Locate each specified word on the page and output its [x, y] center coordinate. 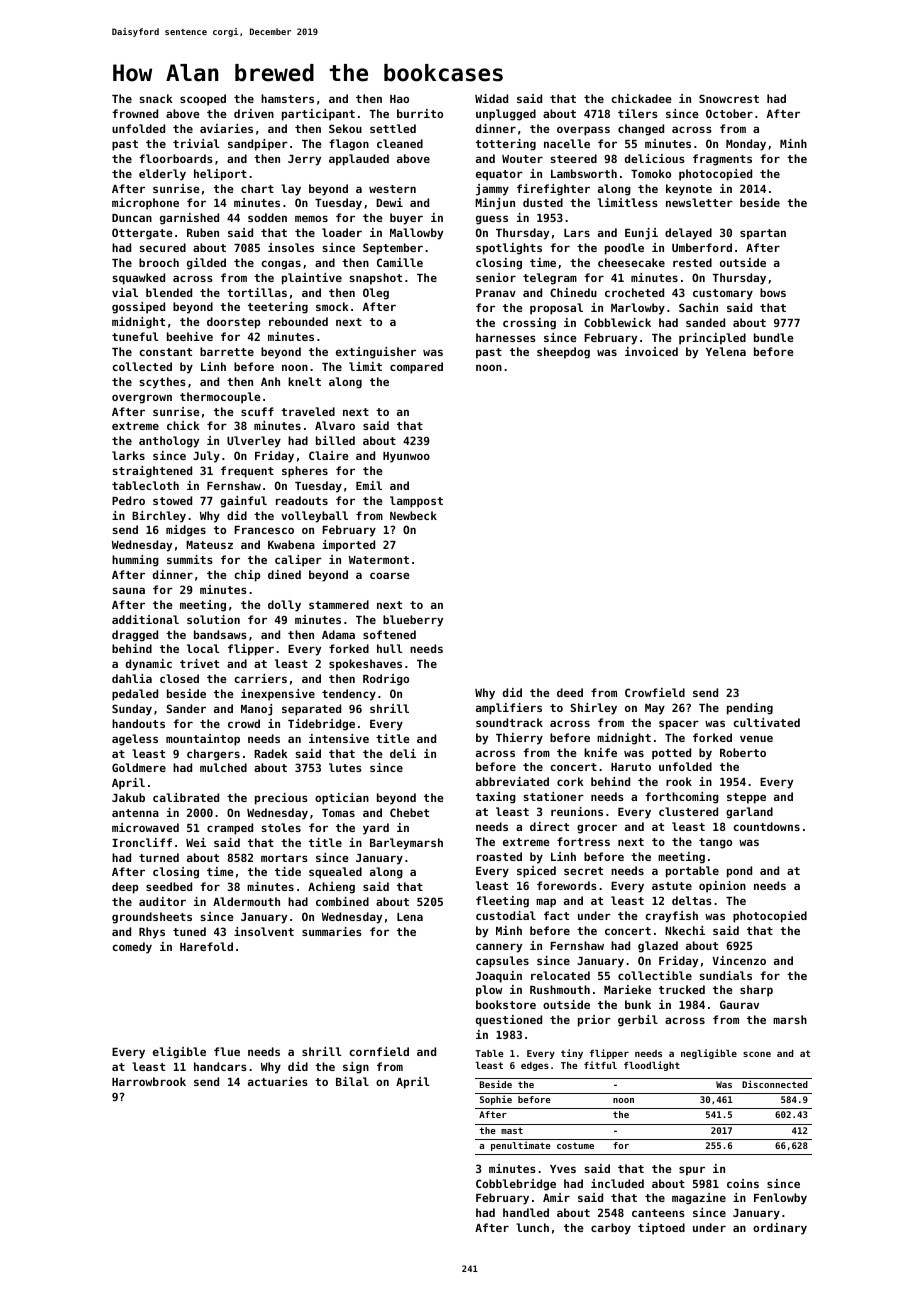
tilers [638, 113]
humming [135, 561]
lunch [532, 1227]
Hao [399, 99]
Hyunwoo [406, 457]
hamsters [287, 98]
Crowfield [655, 692]
